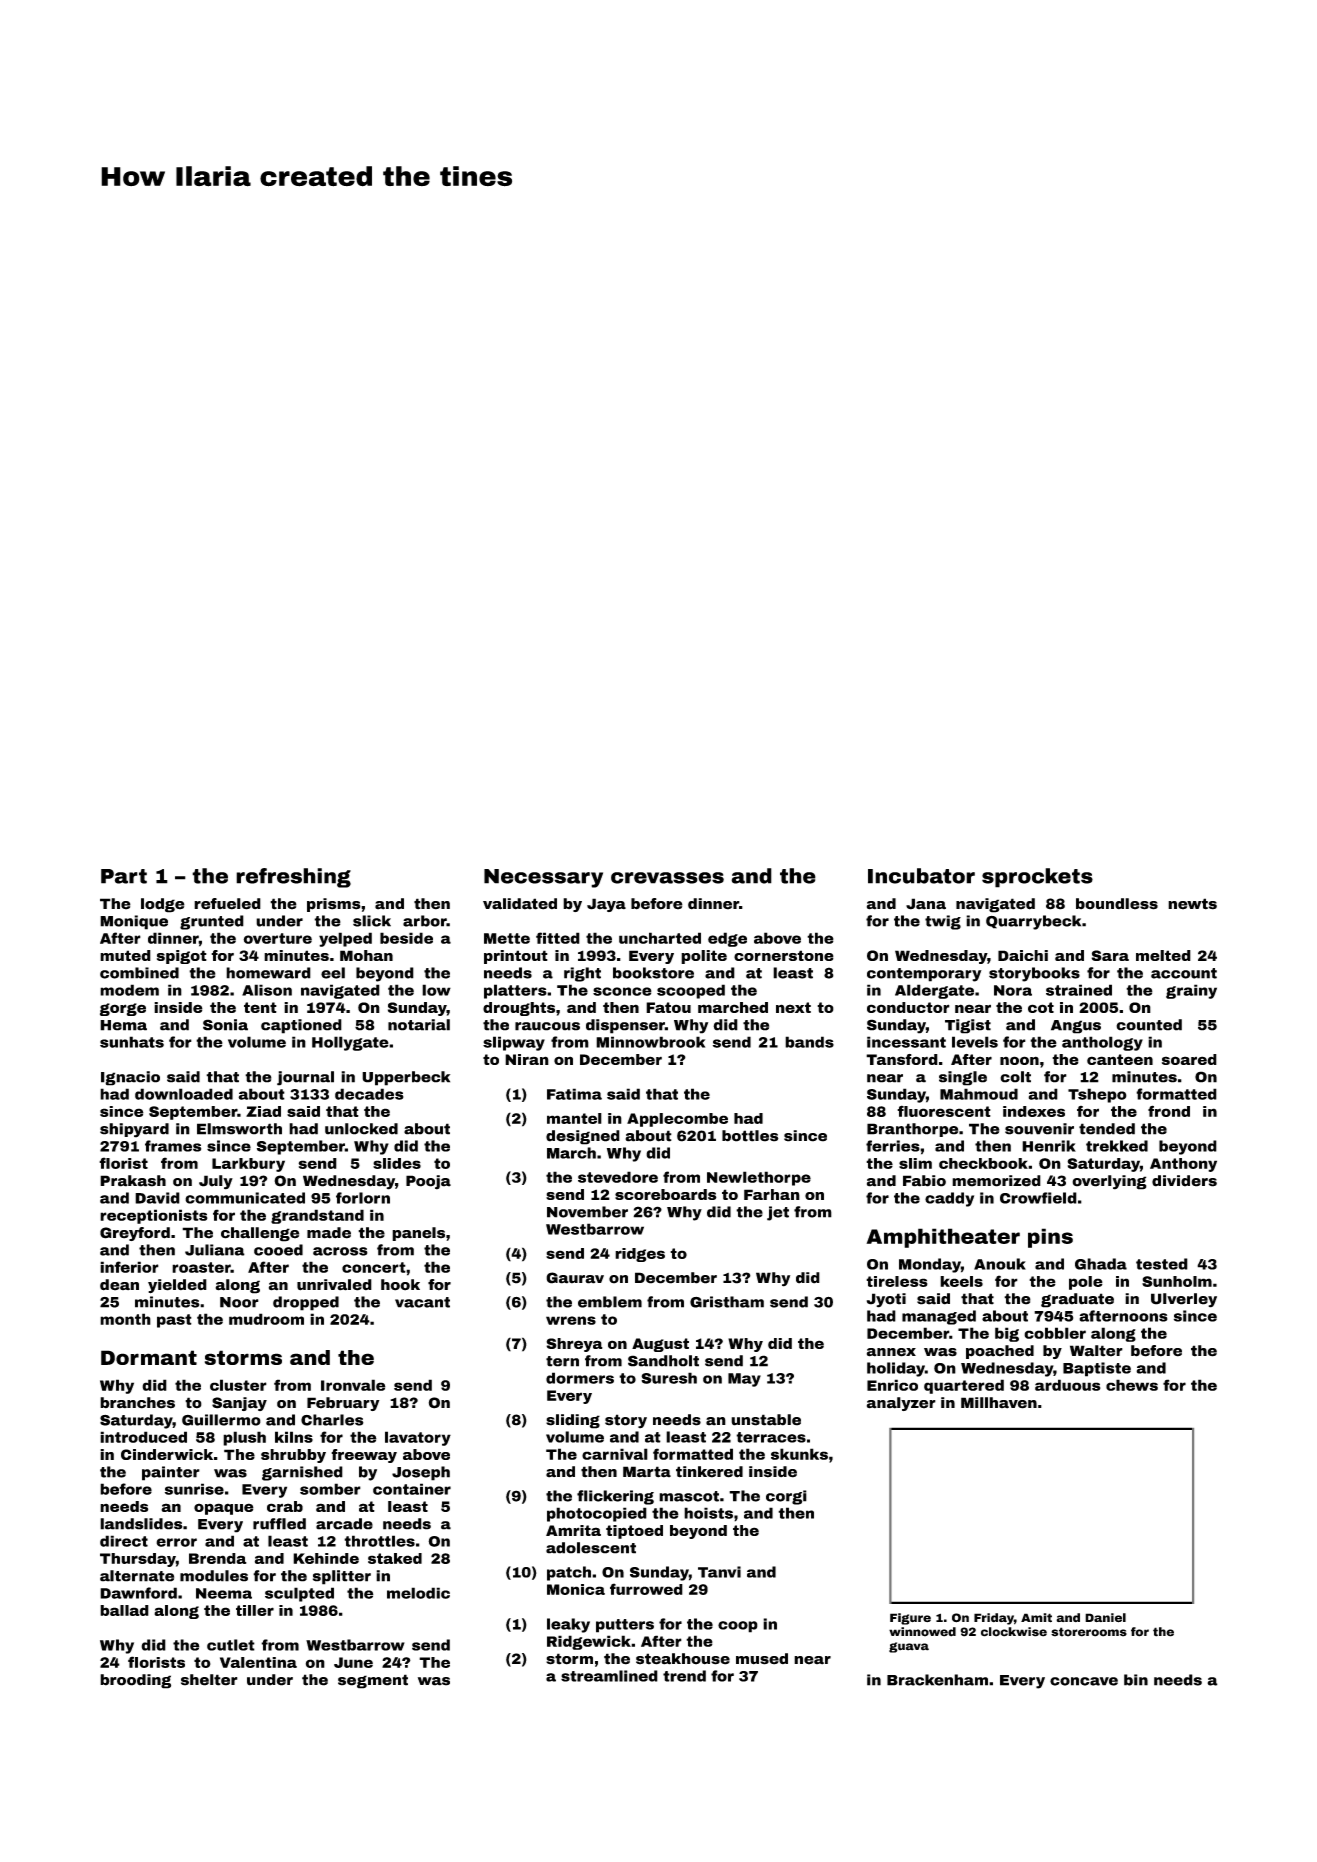 The width and height of the page is (1317, 1862). Describe the element at coordinates (173, 1146) in the page. I see `frames` at that location.
